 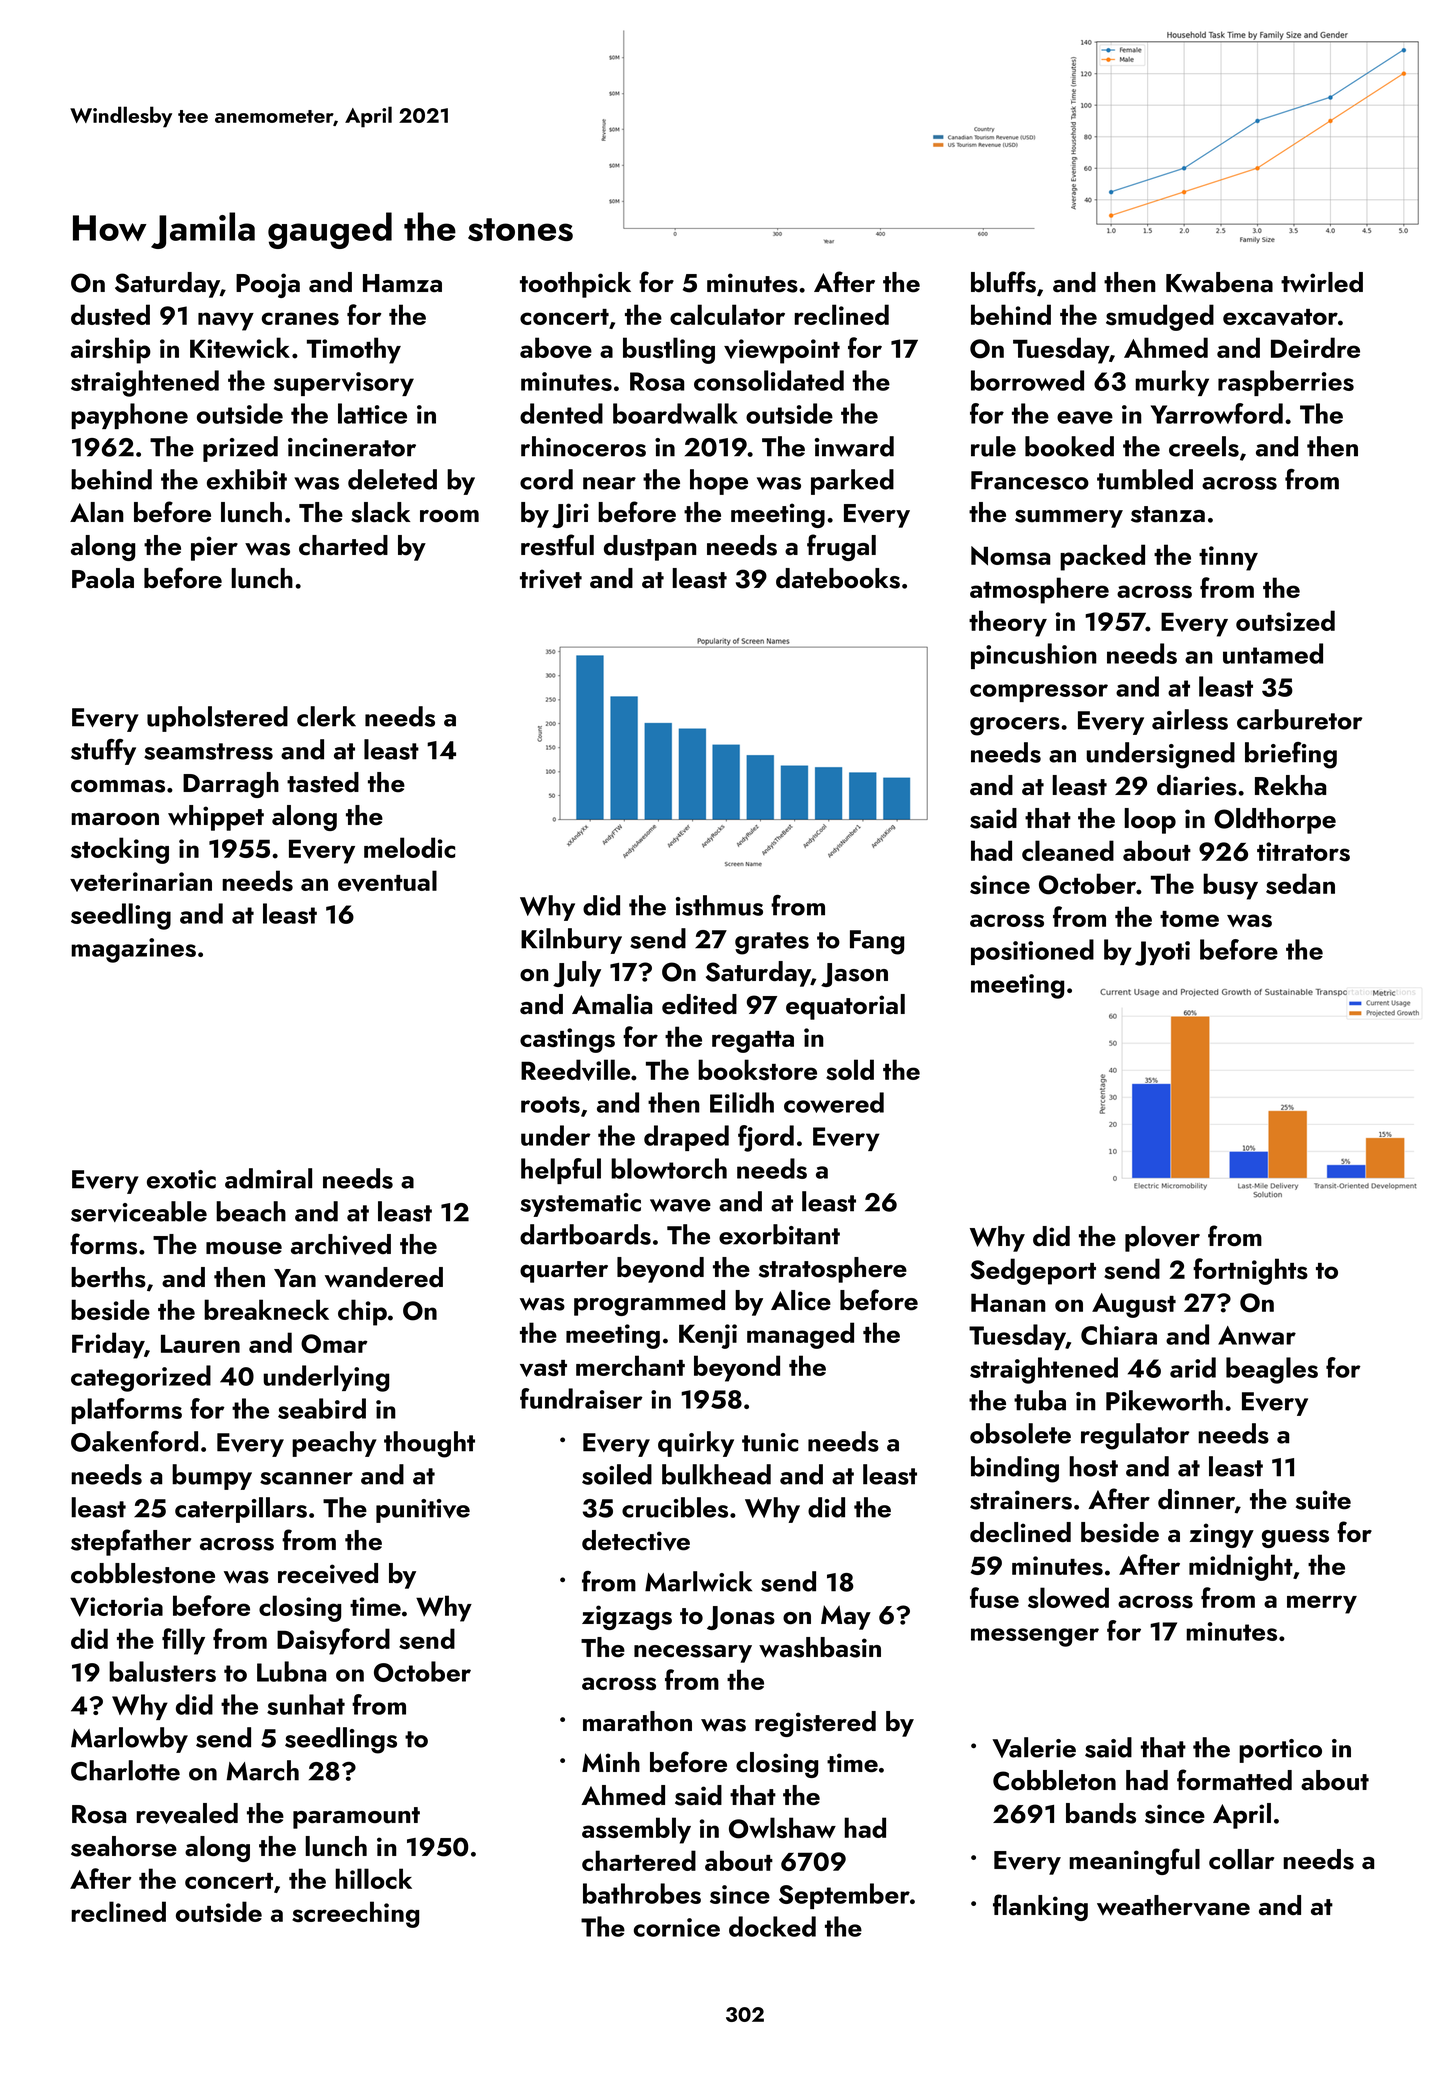 I want to click on bluffs, so click(x=1003, y=282).
